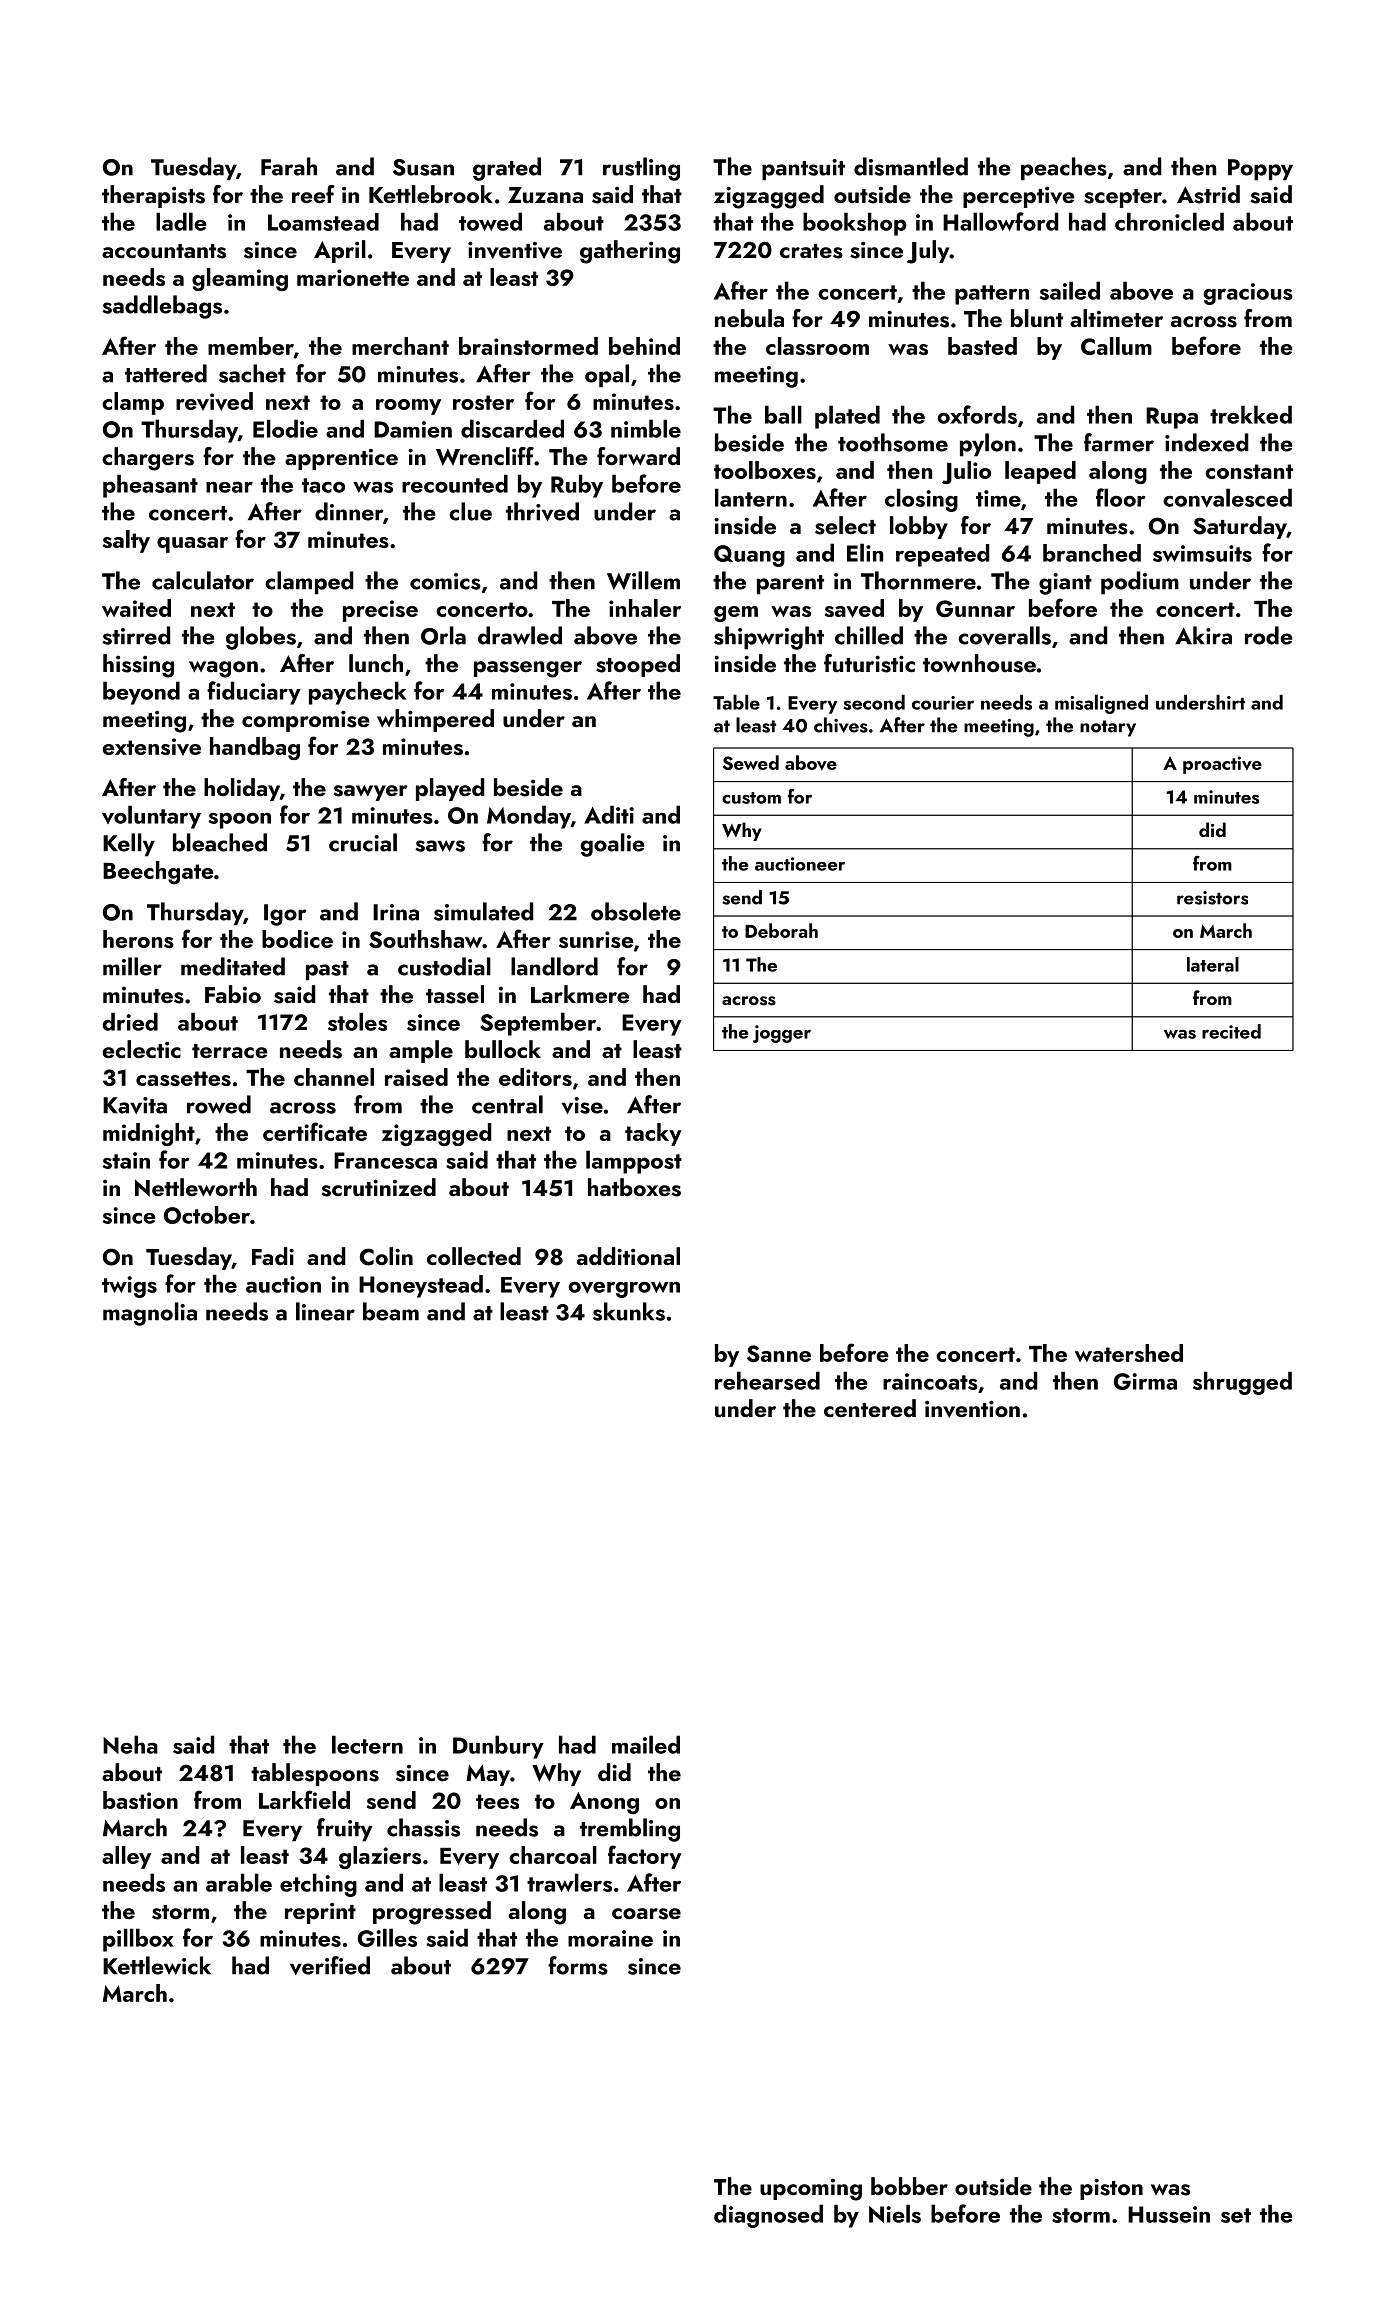 The image size is (1395, 2298). What do you see at coordinates (578, 1965) in the page?
I see `forms` at bounding box center [578, 1965].
